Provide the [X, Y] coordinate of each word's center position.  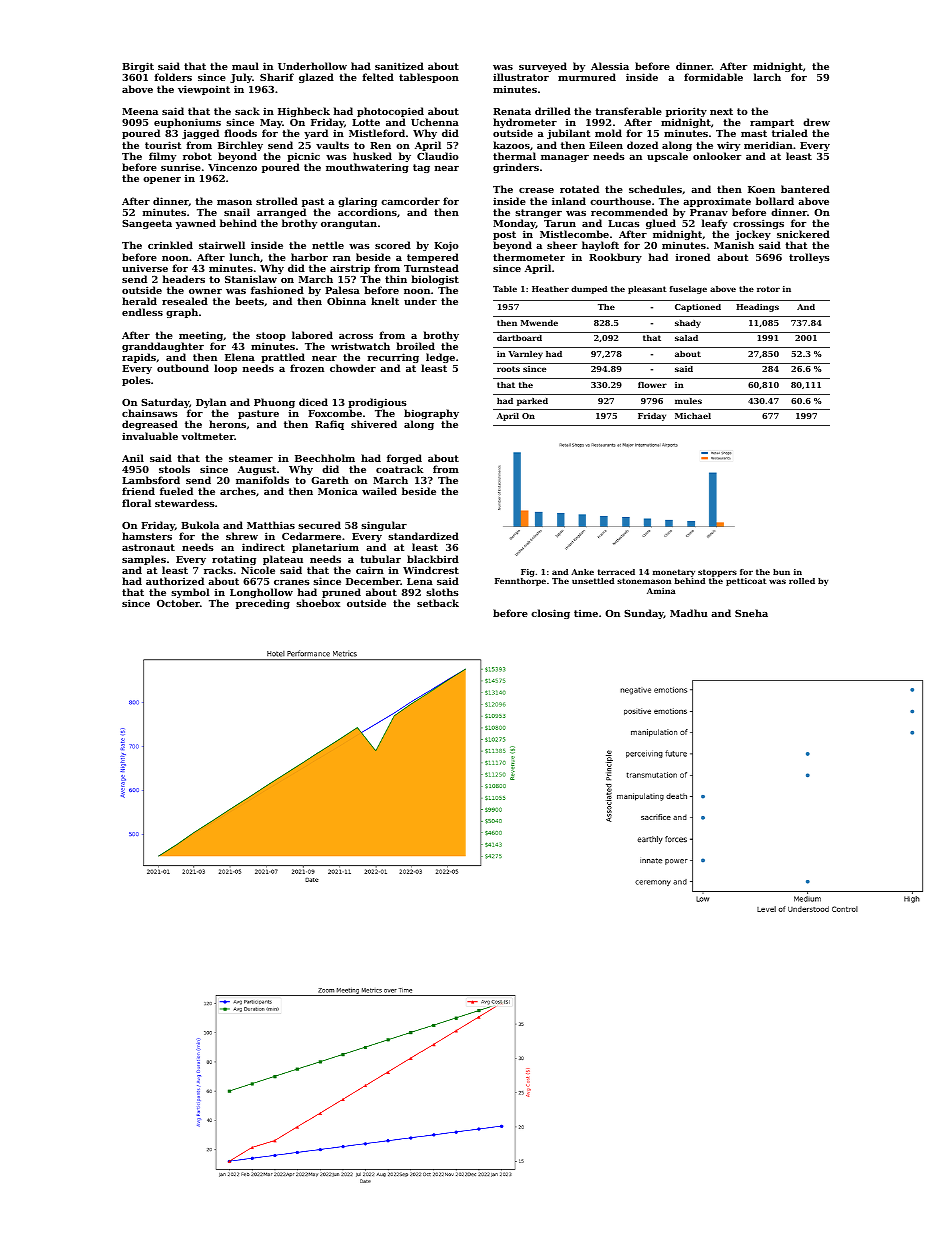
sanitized [399, 66]
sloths [442, 592]
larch [767, 77]
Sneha [751, 613]
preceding [263, 604]
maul [245, 66]
